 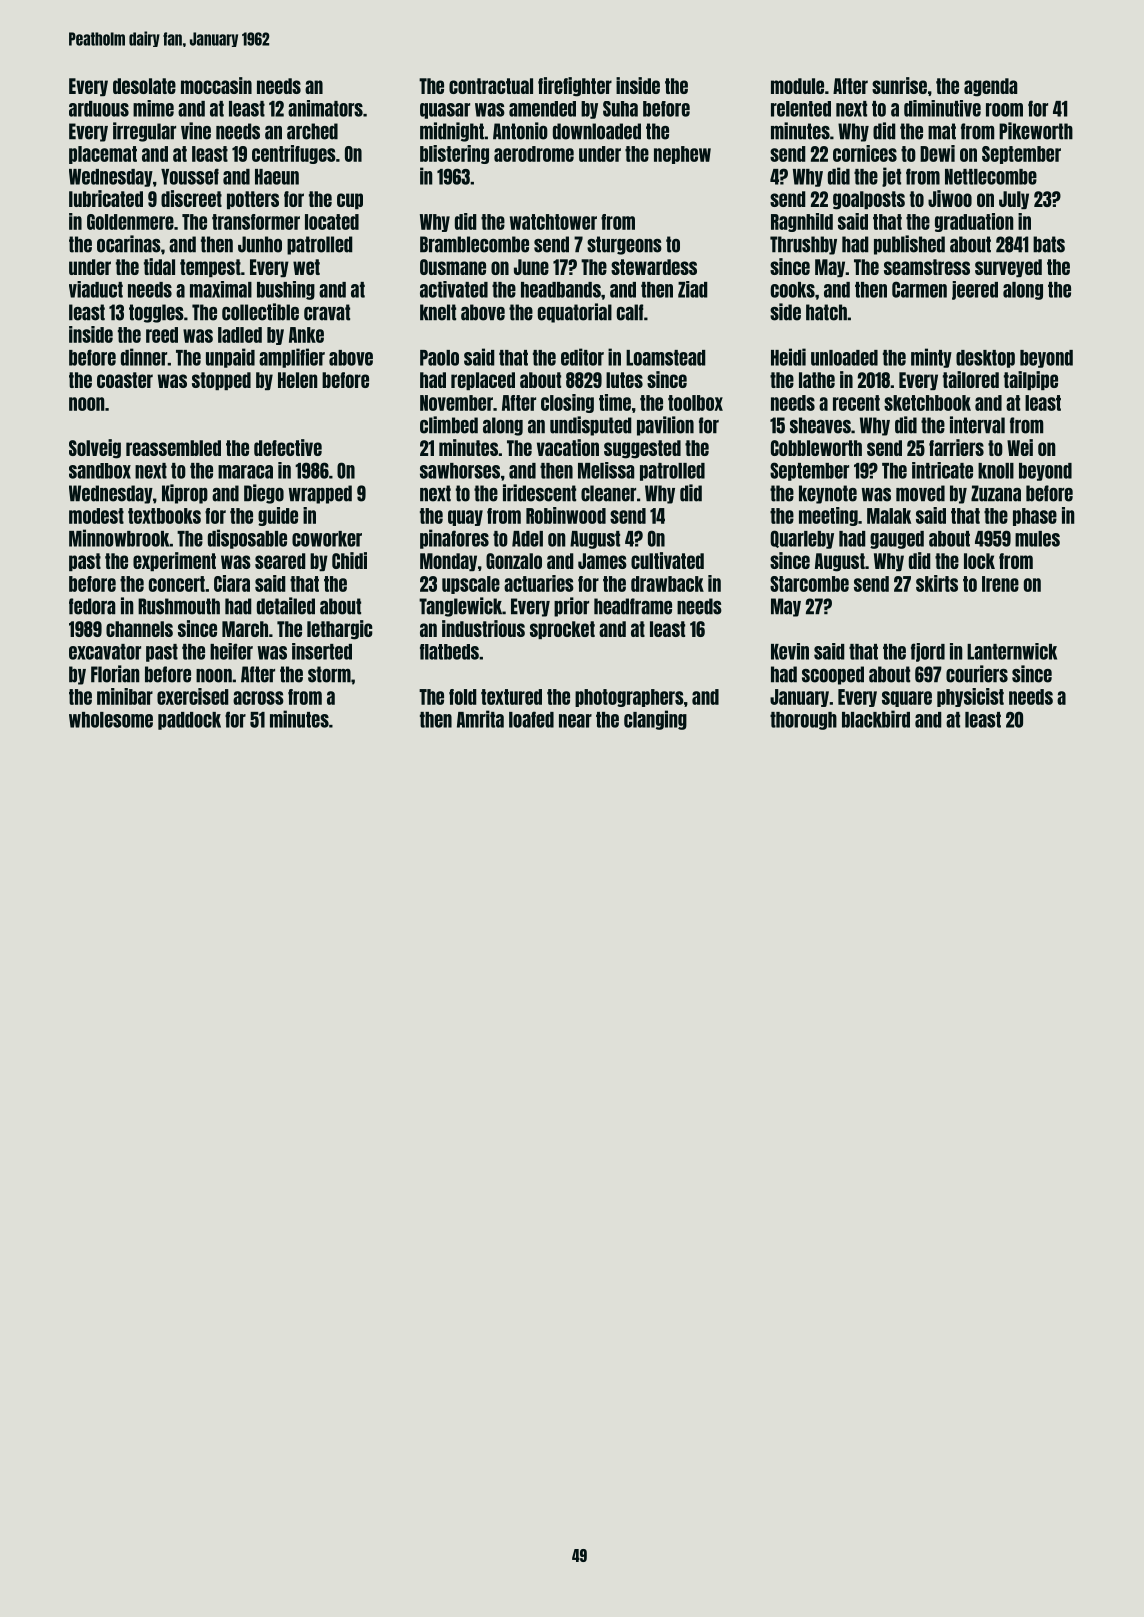 I want to click on desktop, so click(x=985, y=359).
